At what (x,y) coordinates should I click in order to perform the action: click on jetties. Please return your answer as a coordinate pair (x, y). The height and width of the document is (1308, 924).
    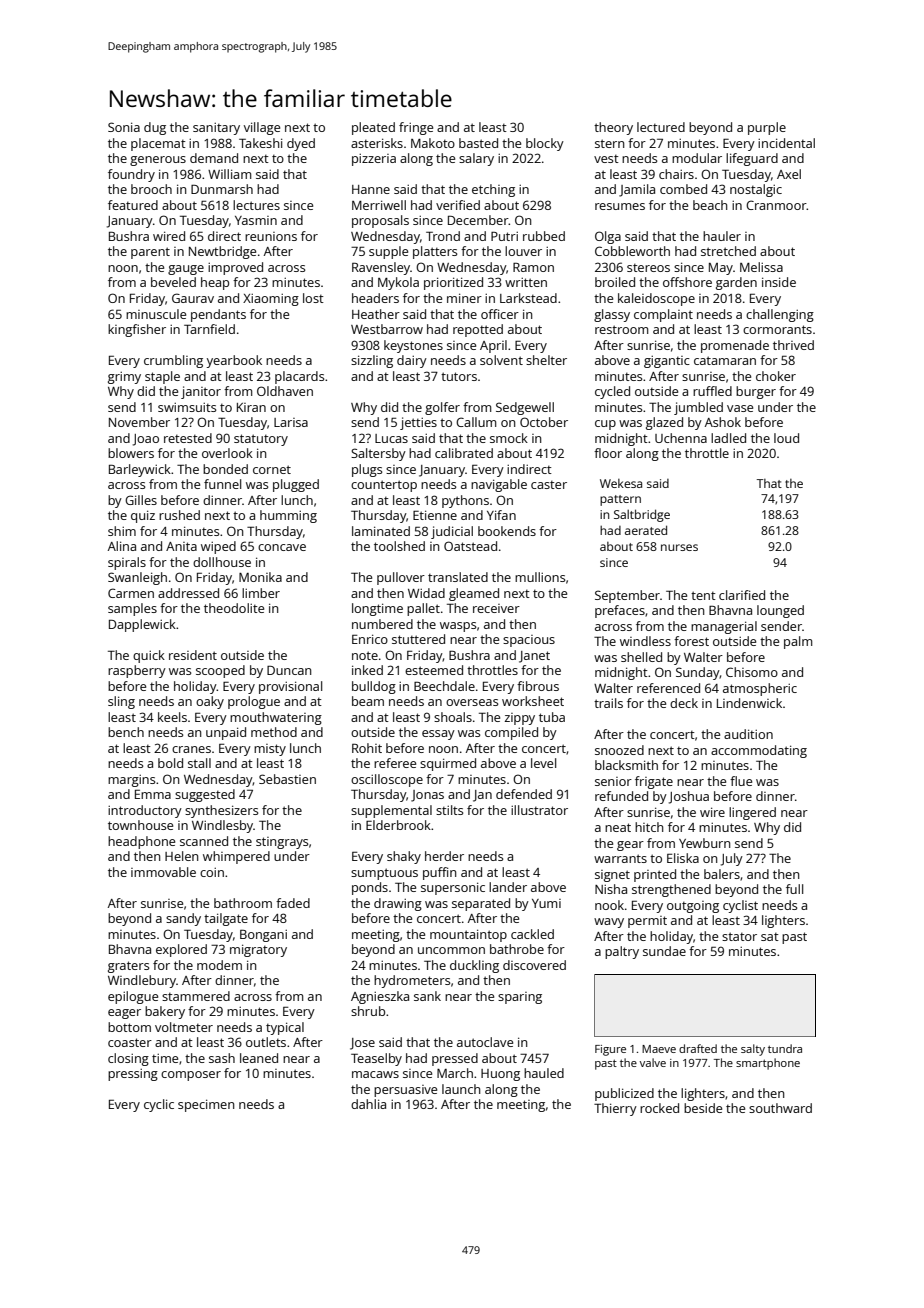
    Looking at the image, I should click on (418, 423).
